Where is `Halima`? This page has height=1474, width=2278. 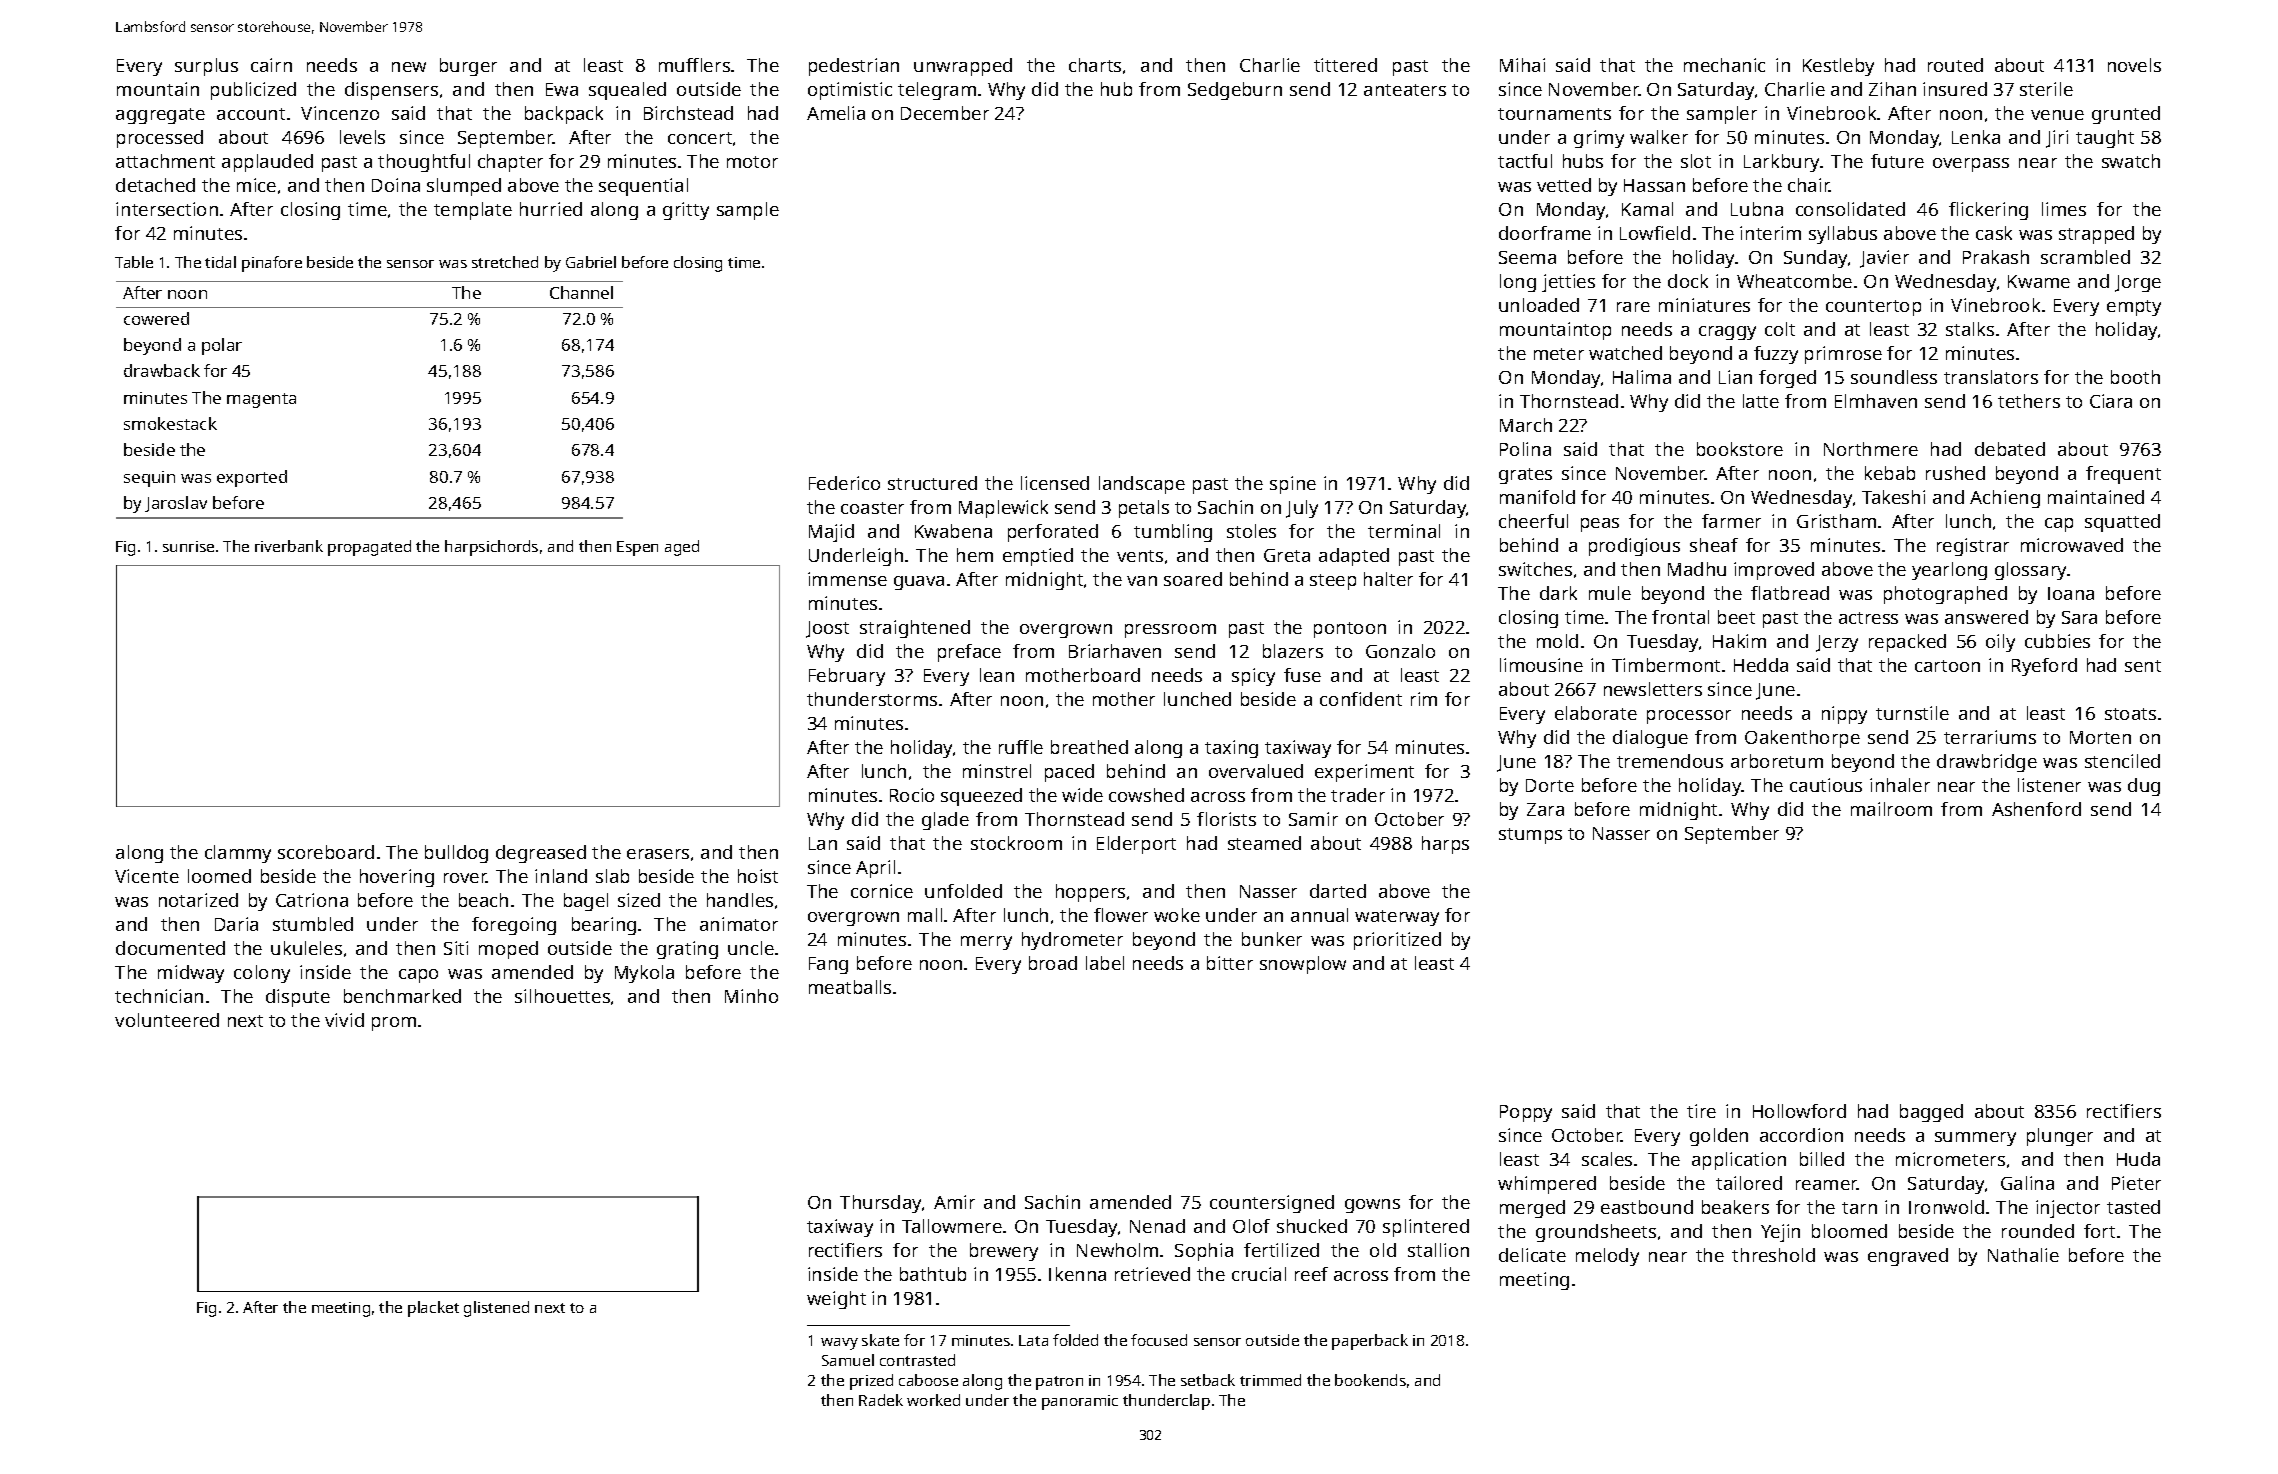
Halima is located at coordinates (1642, 377).
